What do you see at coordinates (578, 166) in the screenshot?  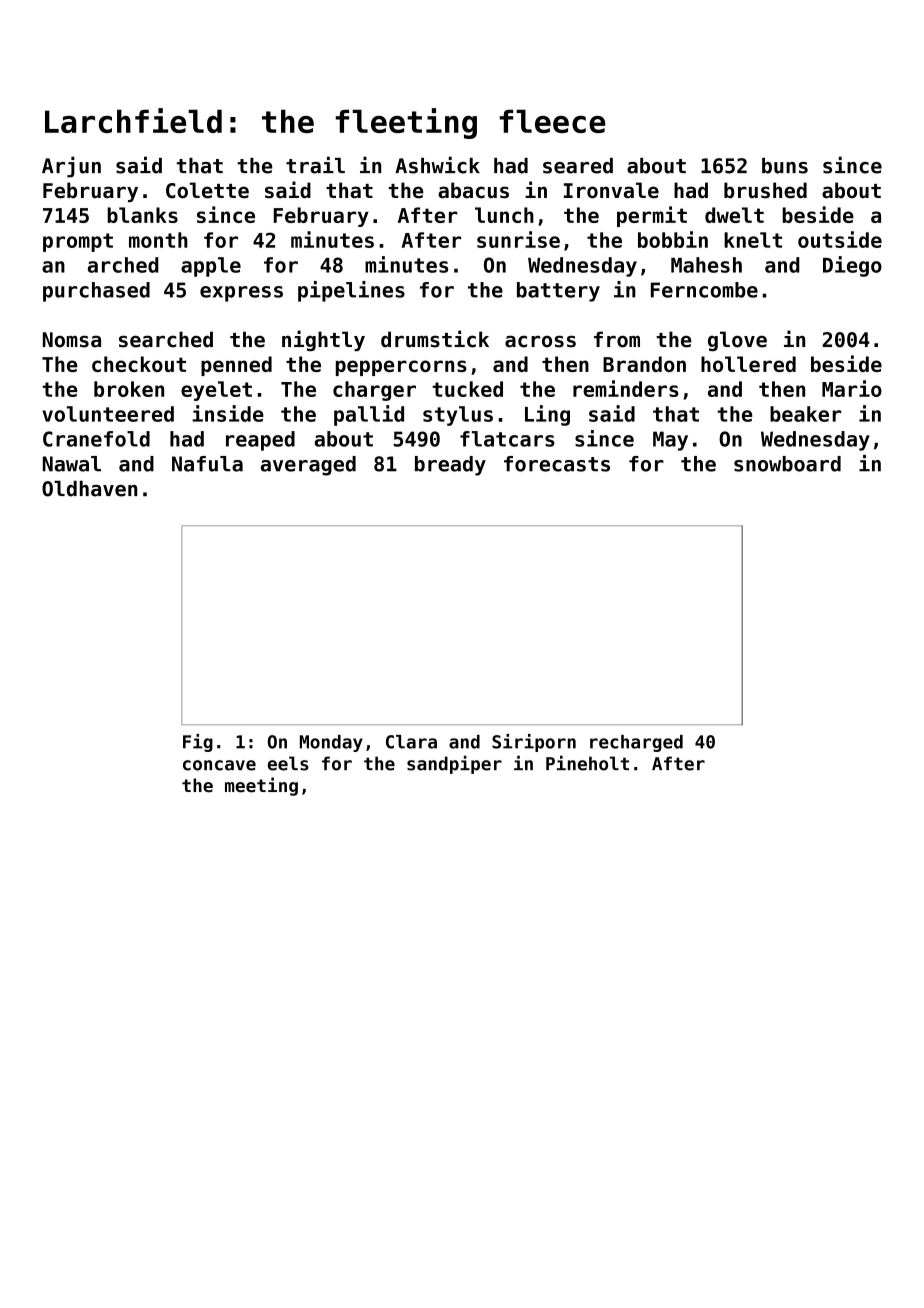 I see `seared` at bounding box center [578, 166].
